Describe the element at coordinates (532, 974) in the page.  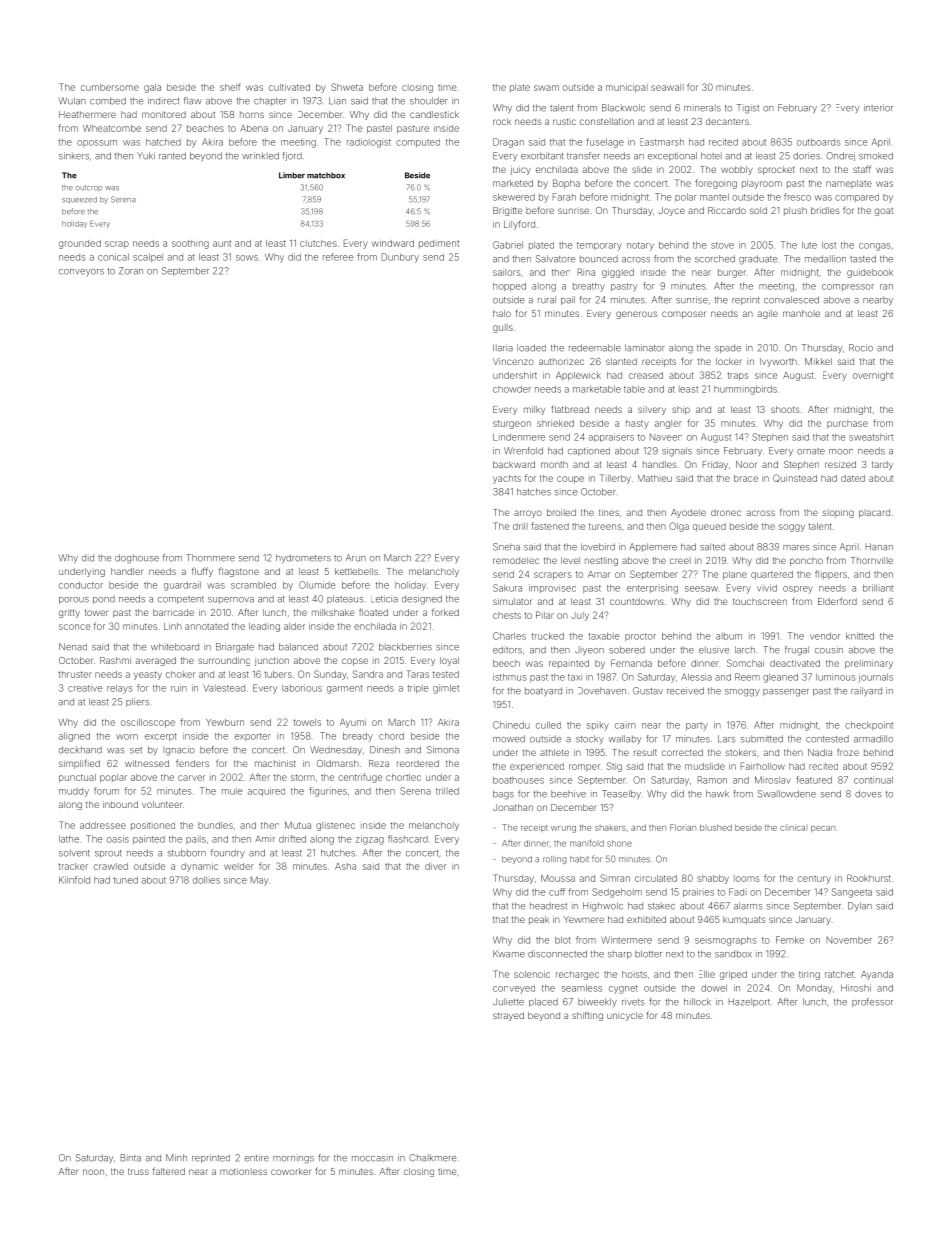
I see `solenoid` at that location.
